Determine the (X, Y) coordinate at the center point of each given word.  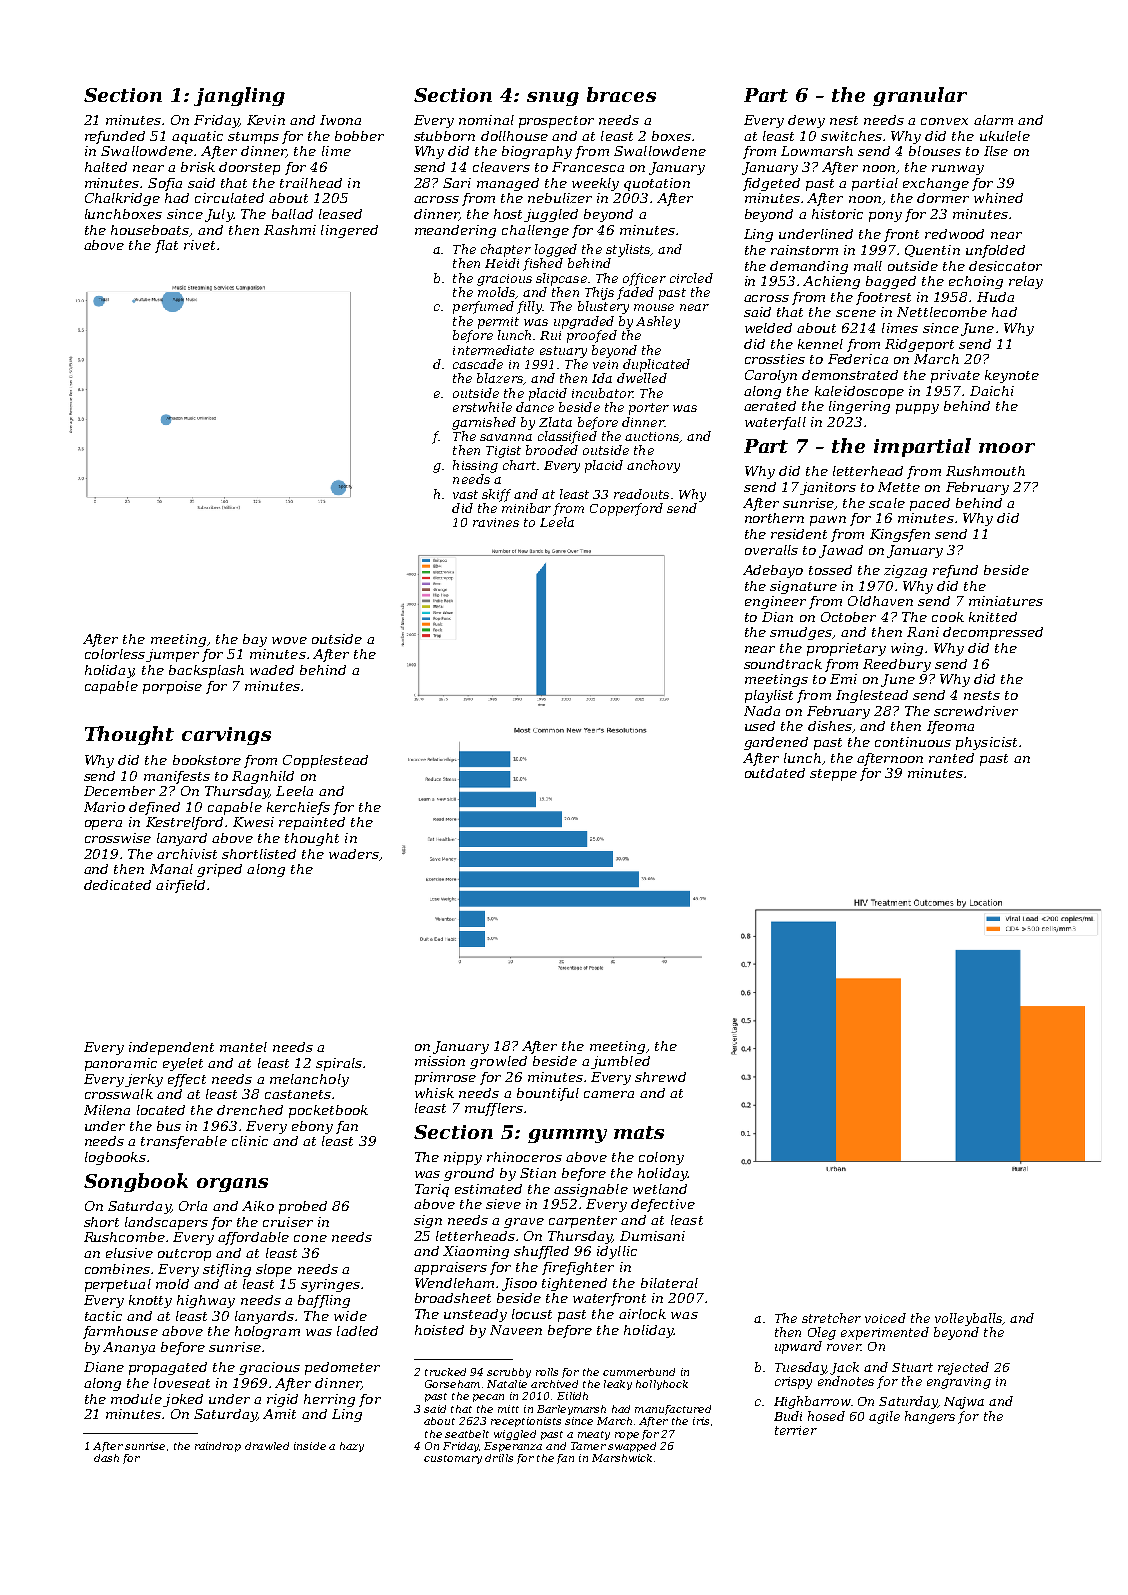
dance (535, 407)
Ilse (996, 151)
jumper (172, 655)
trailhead (311, 183)
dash (106, 1458)
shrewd (660, 1077)
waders (354, 854)
